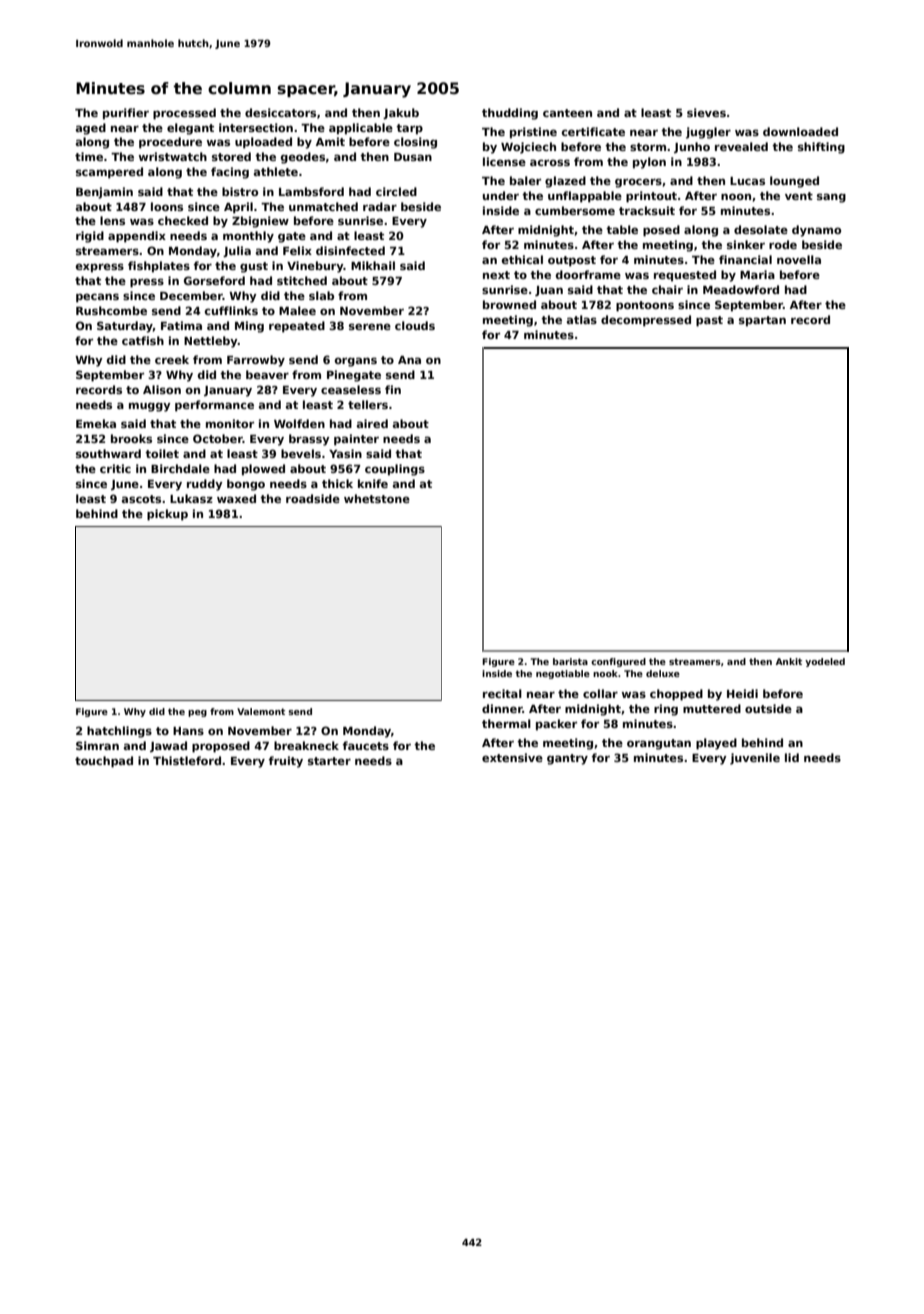 This screenshot has height=1314, width=924. What do you see at coordinates (184, 114) in the screenshot?
I see `processed` at bounding box center [184, 114].
